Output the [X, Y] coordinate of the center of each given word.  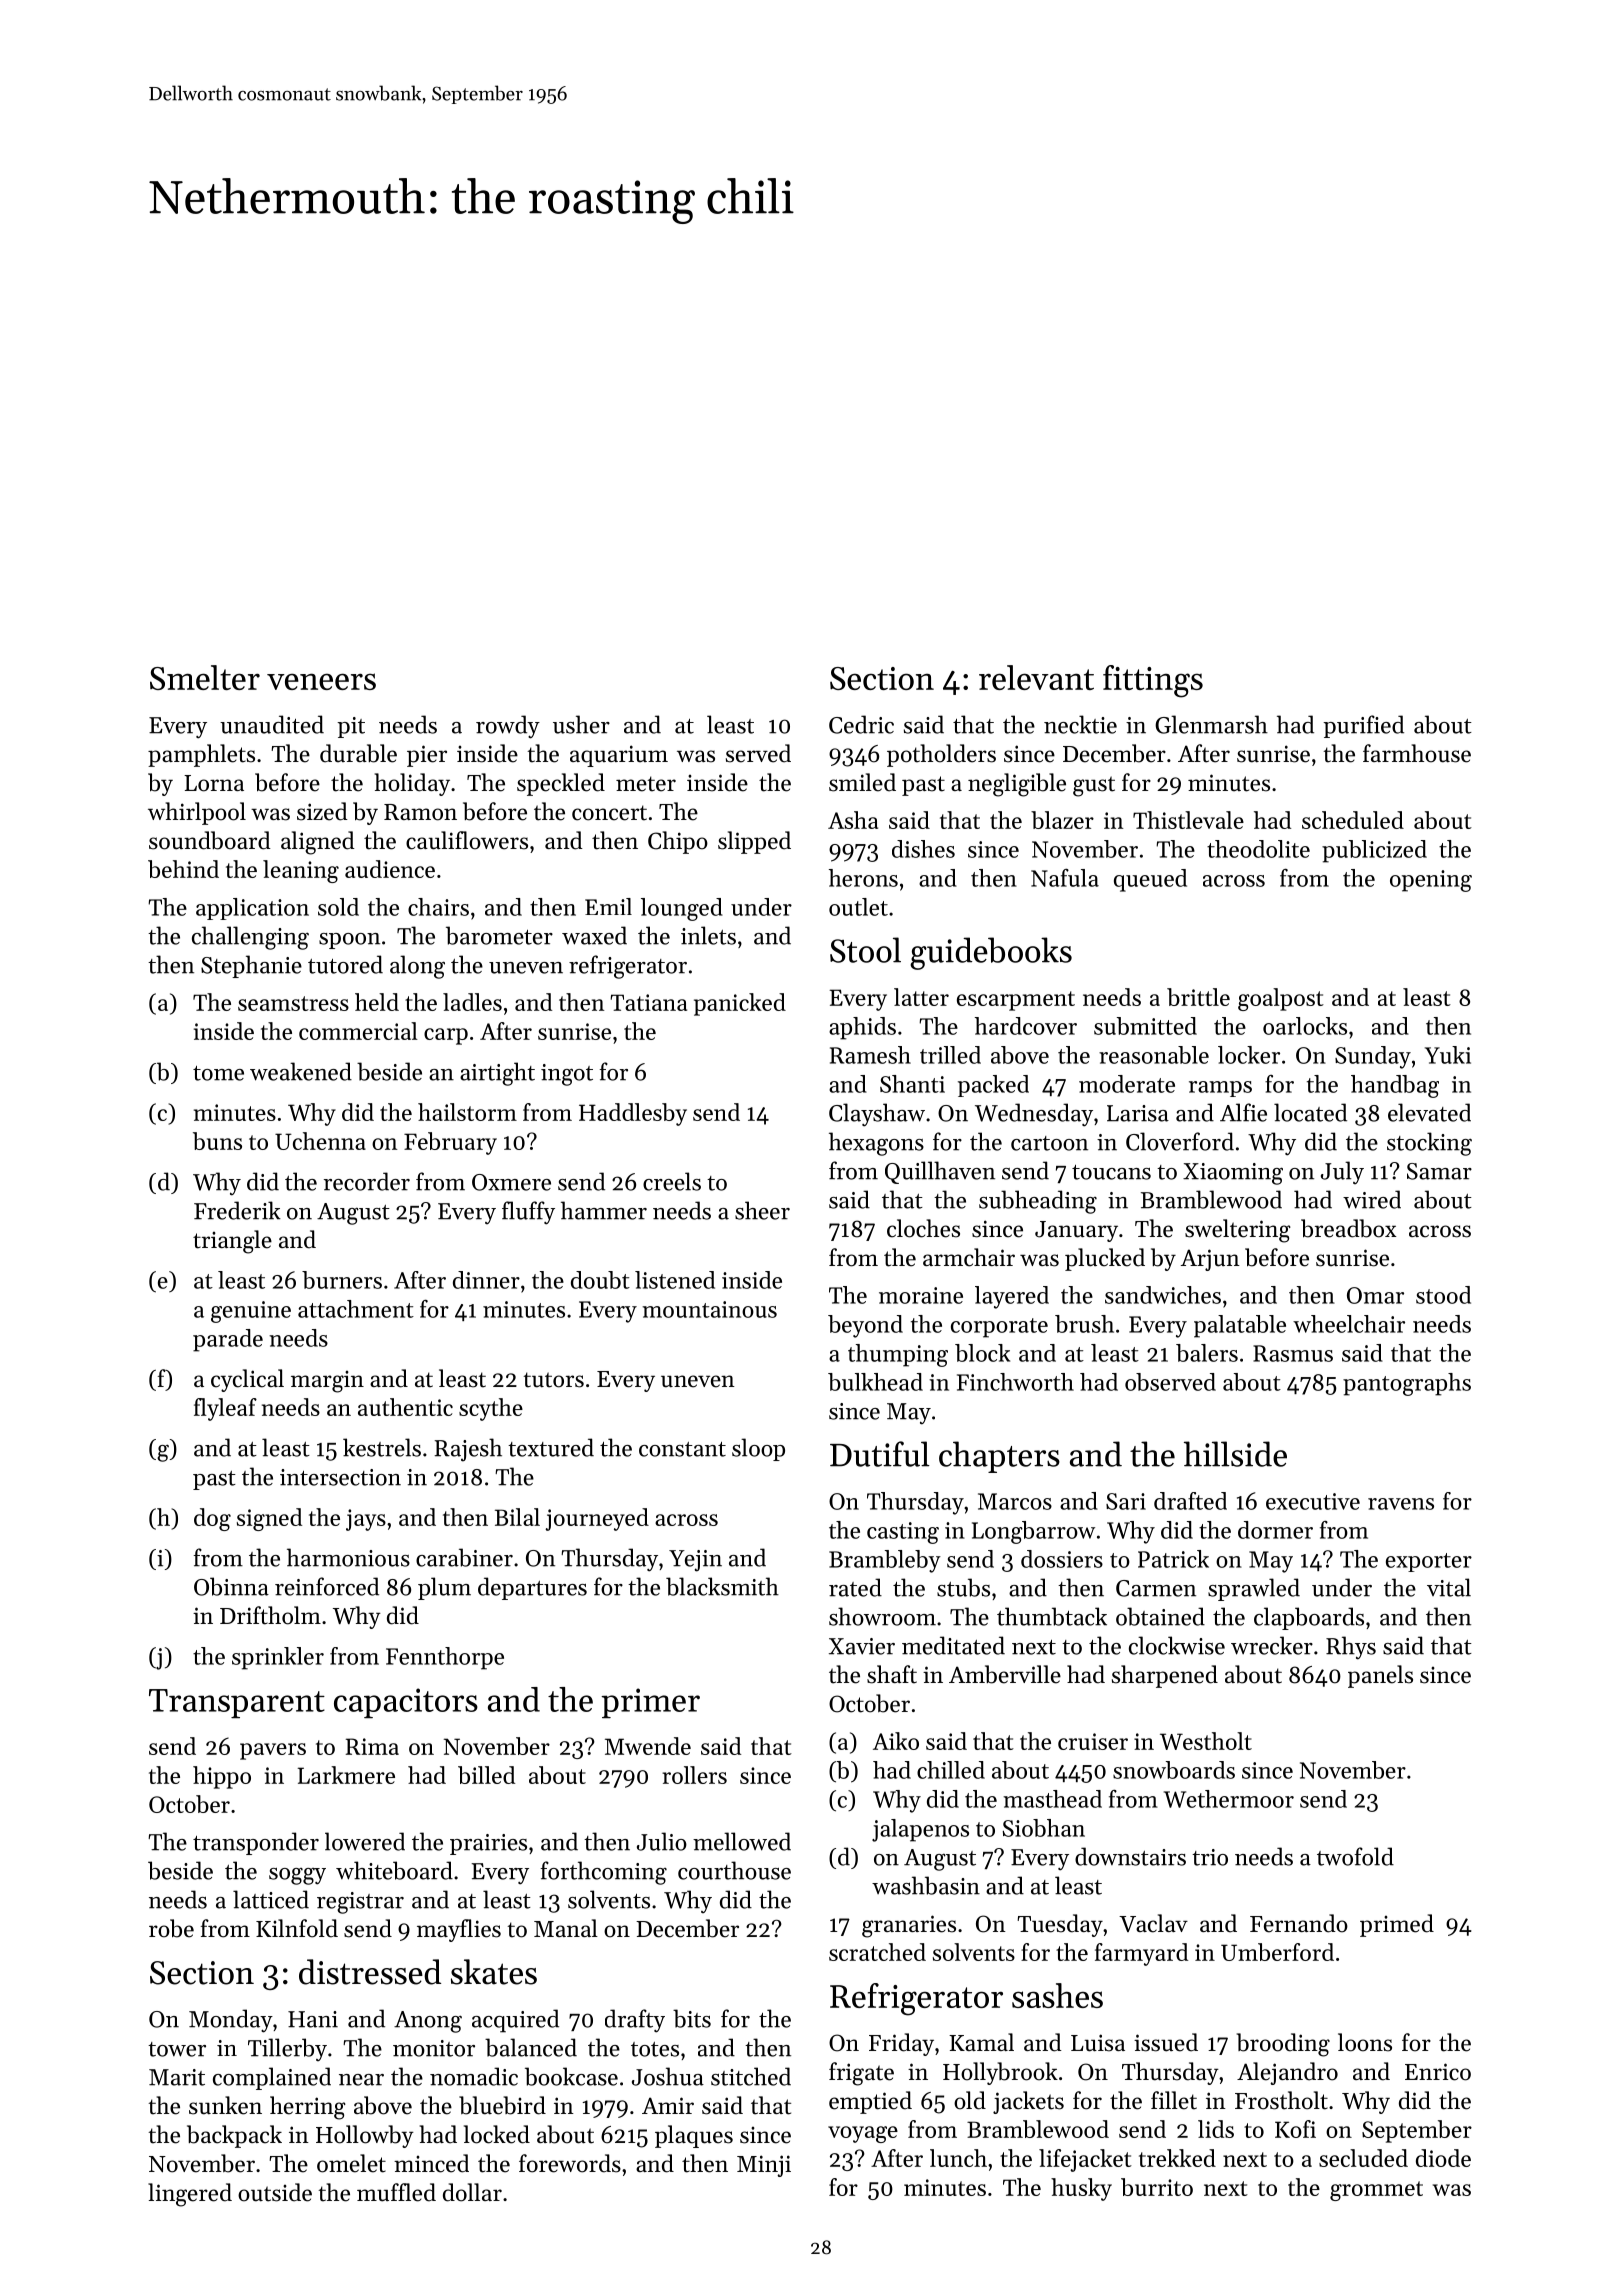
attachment [356, 1309]
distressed [370, 1972]
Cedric [861, 724]
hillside [1235, 1454]
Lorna [214, 783]
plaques [694, 2136]
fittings [1153, 681]
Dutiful [879, 1454]
